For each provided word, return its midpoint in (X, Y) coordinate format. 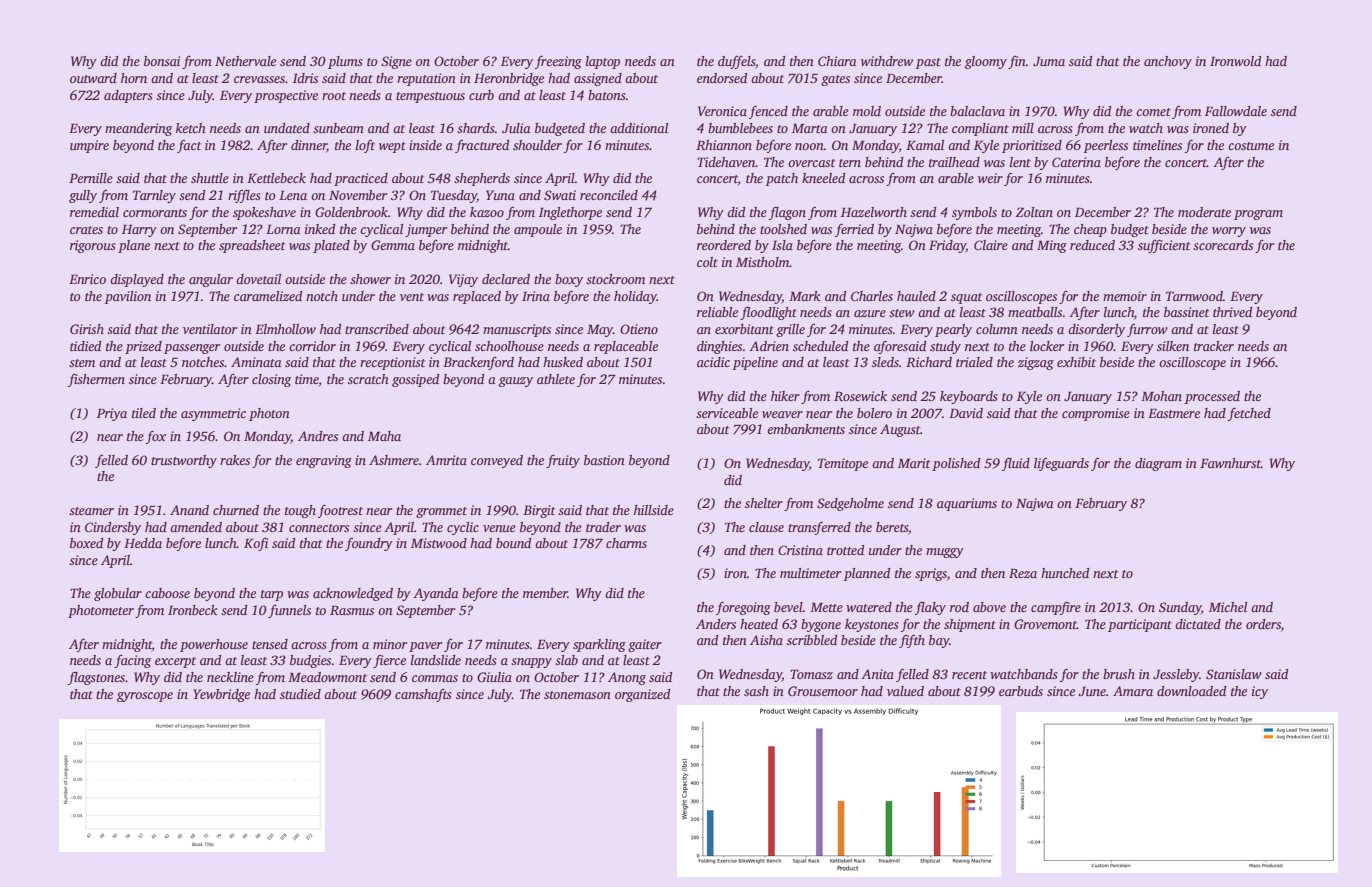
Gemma (393, 245)
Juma (1049, 61)
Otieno (639, 329)
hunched (1065, 573)
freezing (558, 62)
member (545, 593)
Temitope (843, 464)
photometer (101, 611)
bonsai (162, 61)
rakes (235, 460)
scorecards (1223, 245)
